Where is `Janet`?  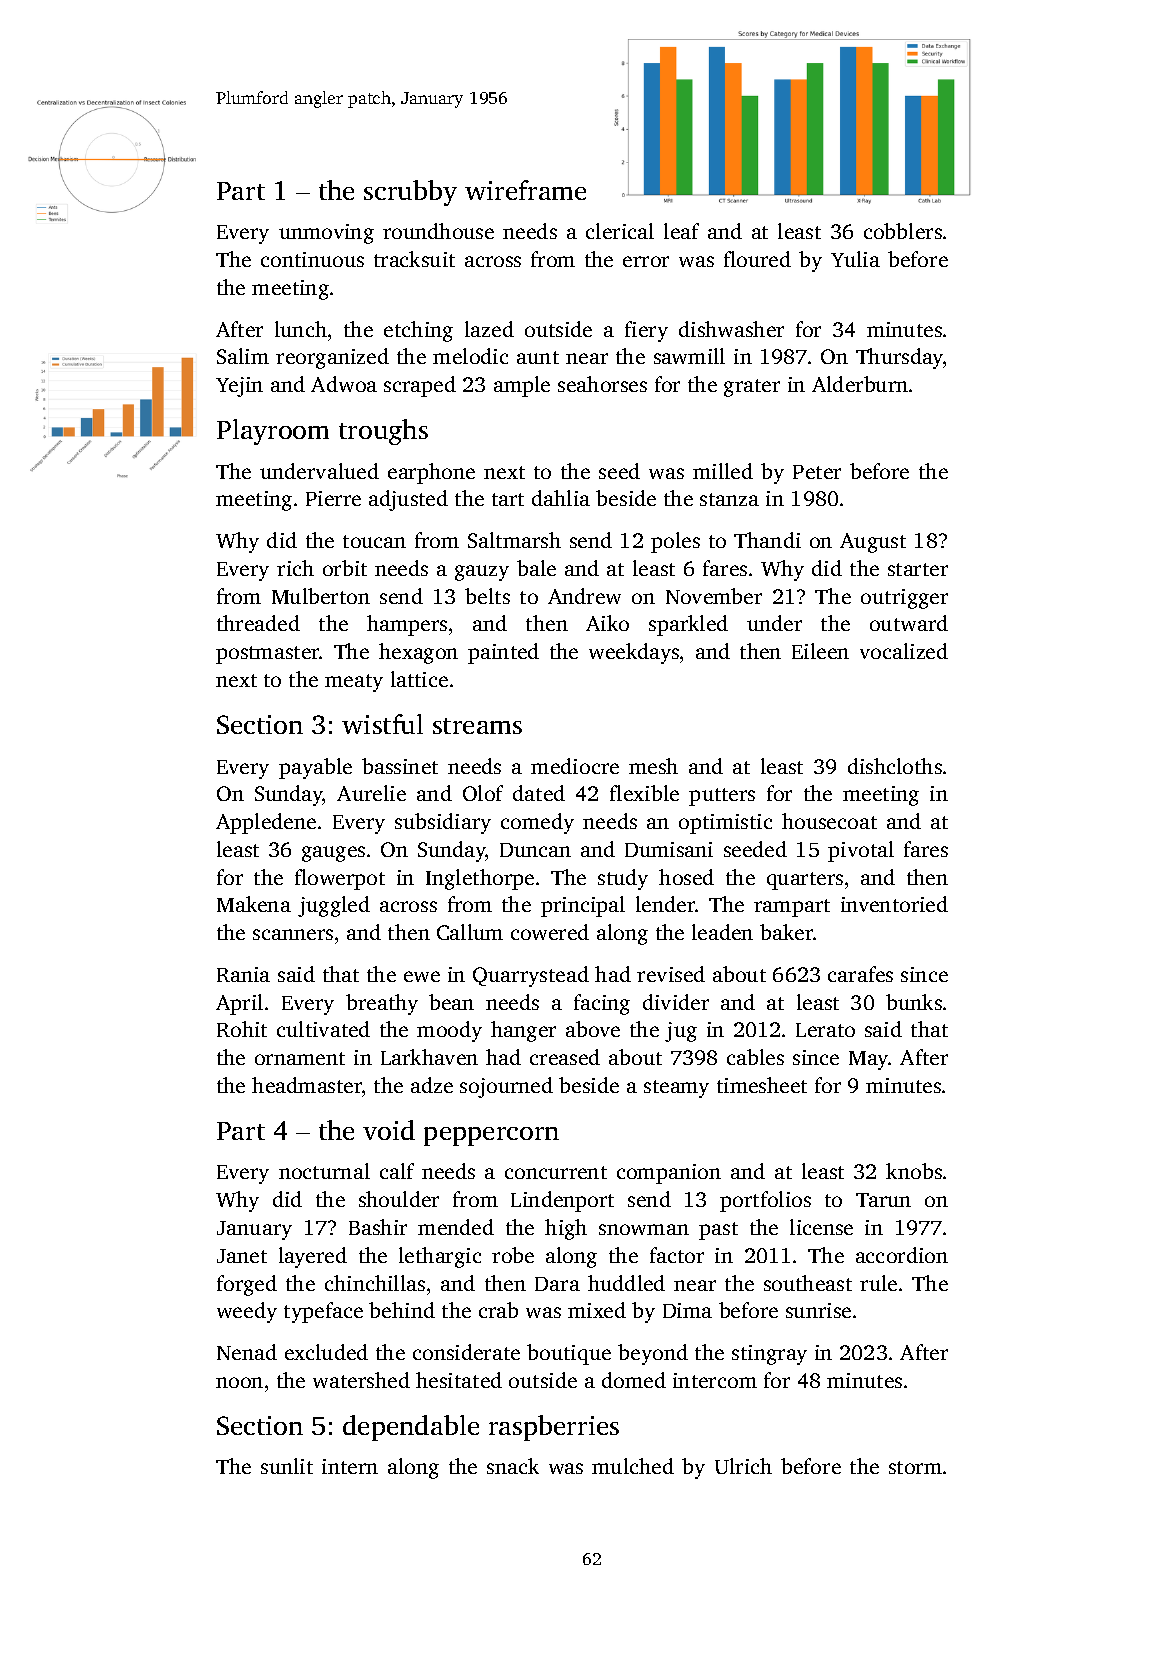
Janet is located at coordinates (242, 1256).
